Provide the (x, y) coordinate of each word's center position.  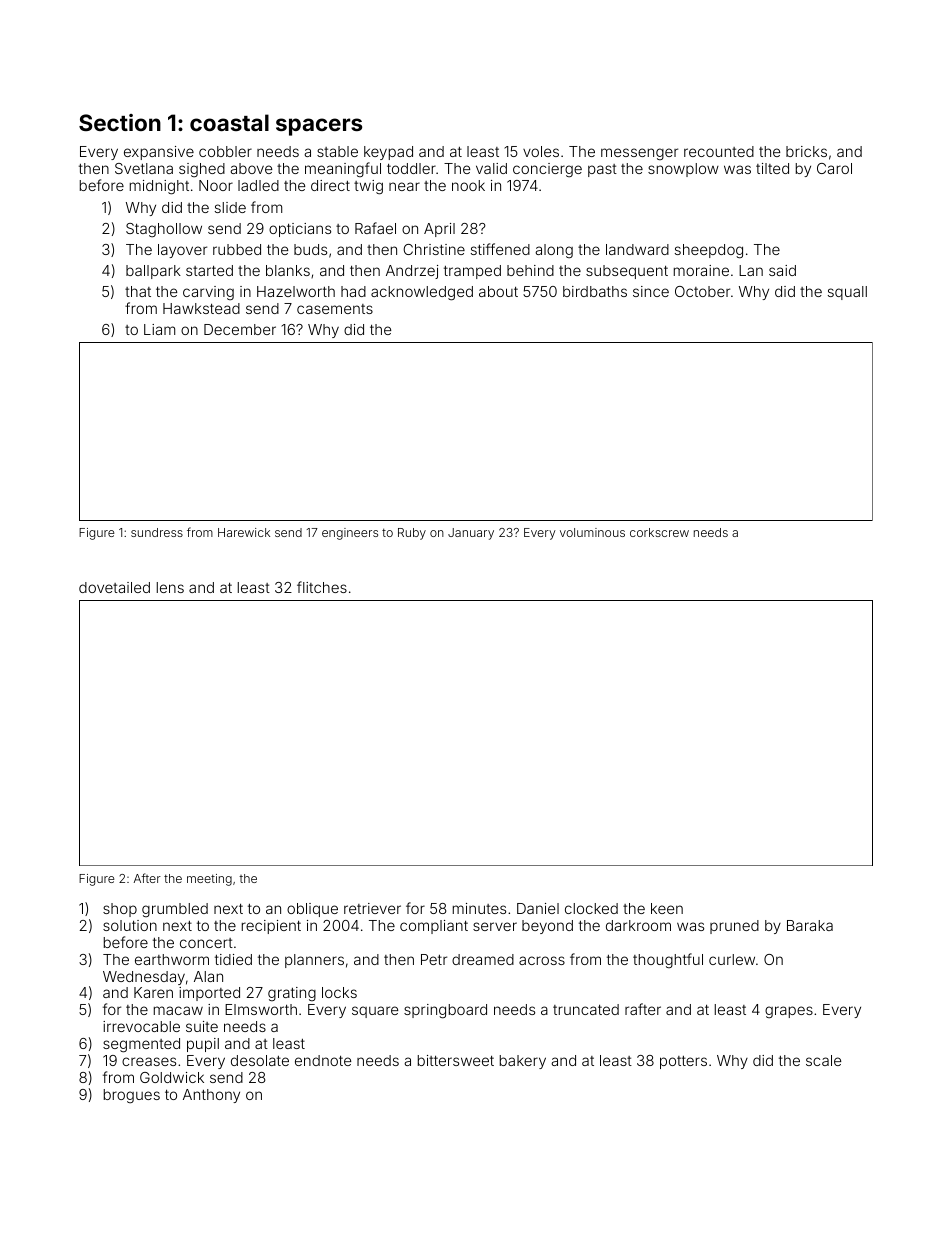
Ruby (412, 534)
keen (667, 908)
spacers (319, 127)
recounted (719, 151)
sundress (157, 532)
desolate (260, 1060)
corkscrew (659, 532)
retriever (372, 908)
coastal (229, 122)
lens (170, 587)
